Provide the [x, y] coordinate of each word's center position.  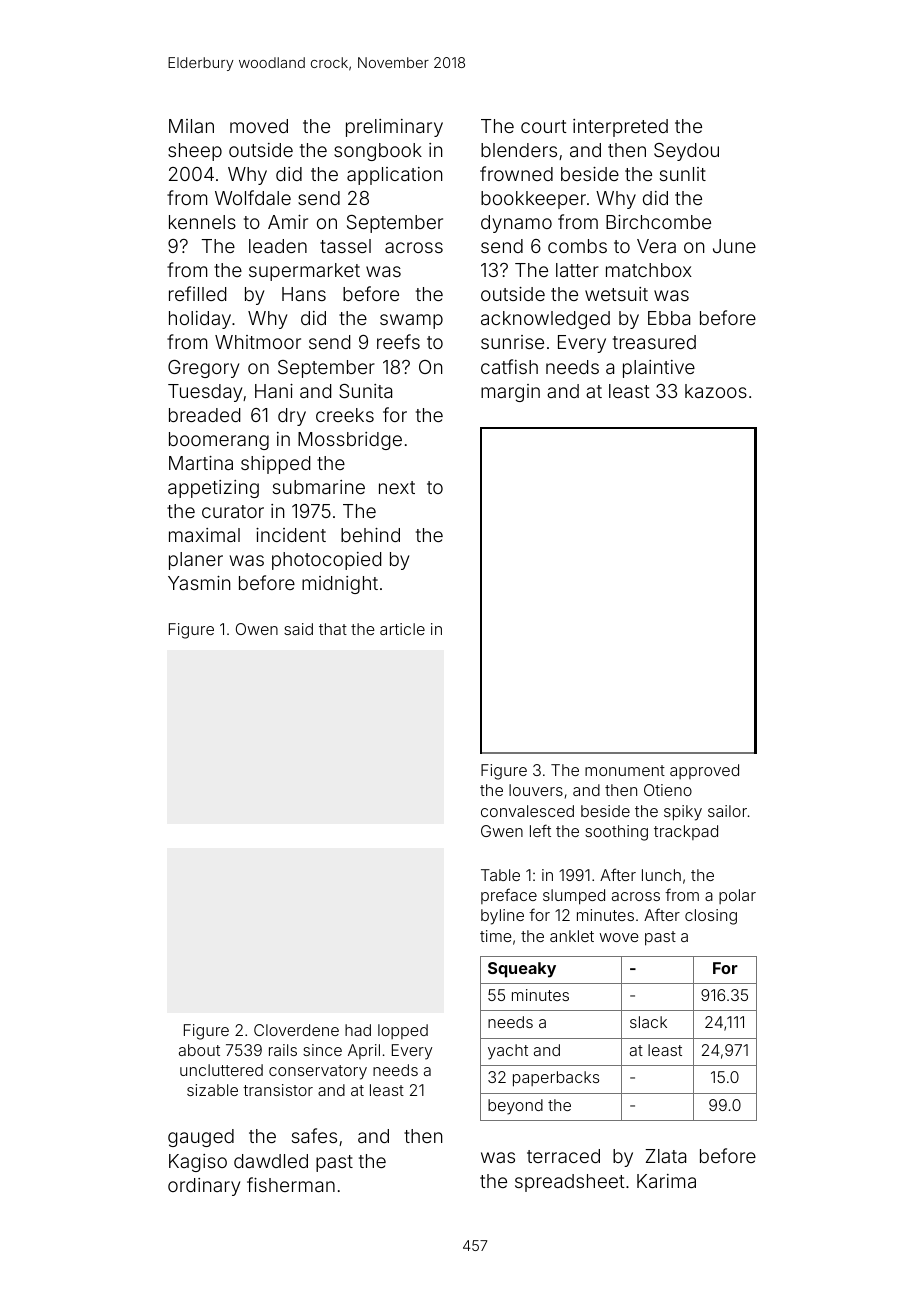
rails [283, 1050]
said [298, 629]
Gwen [502, 831]
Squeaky [522, 970]
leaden [278, 246]
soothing [616, 833]
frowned [516, 173]
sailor [727, 811]
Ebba [669, 318]
